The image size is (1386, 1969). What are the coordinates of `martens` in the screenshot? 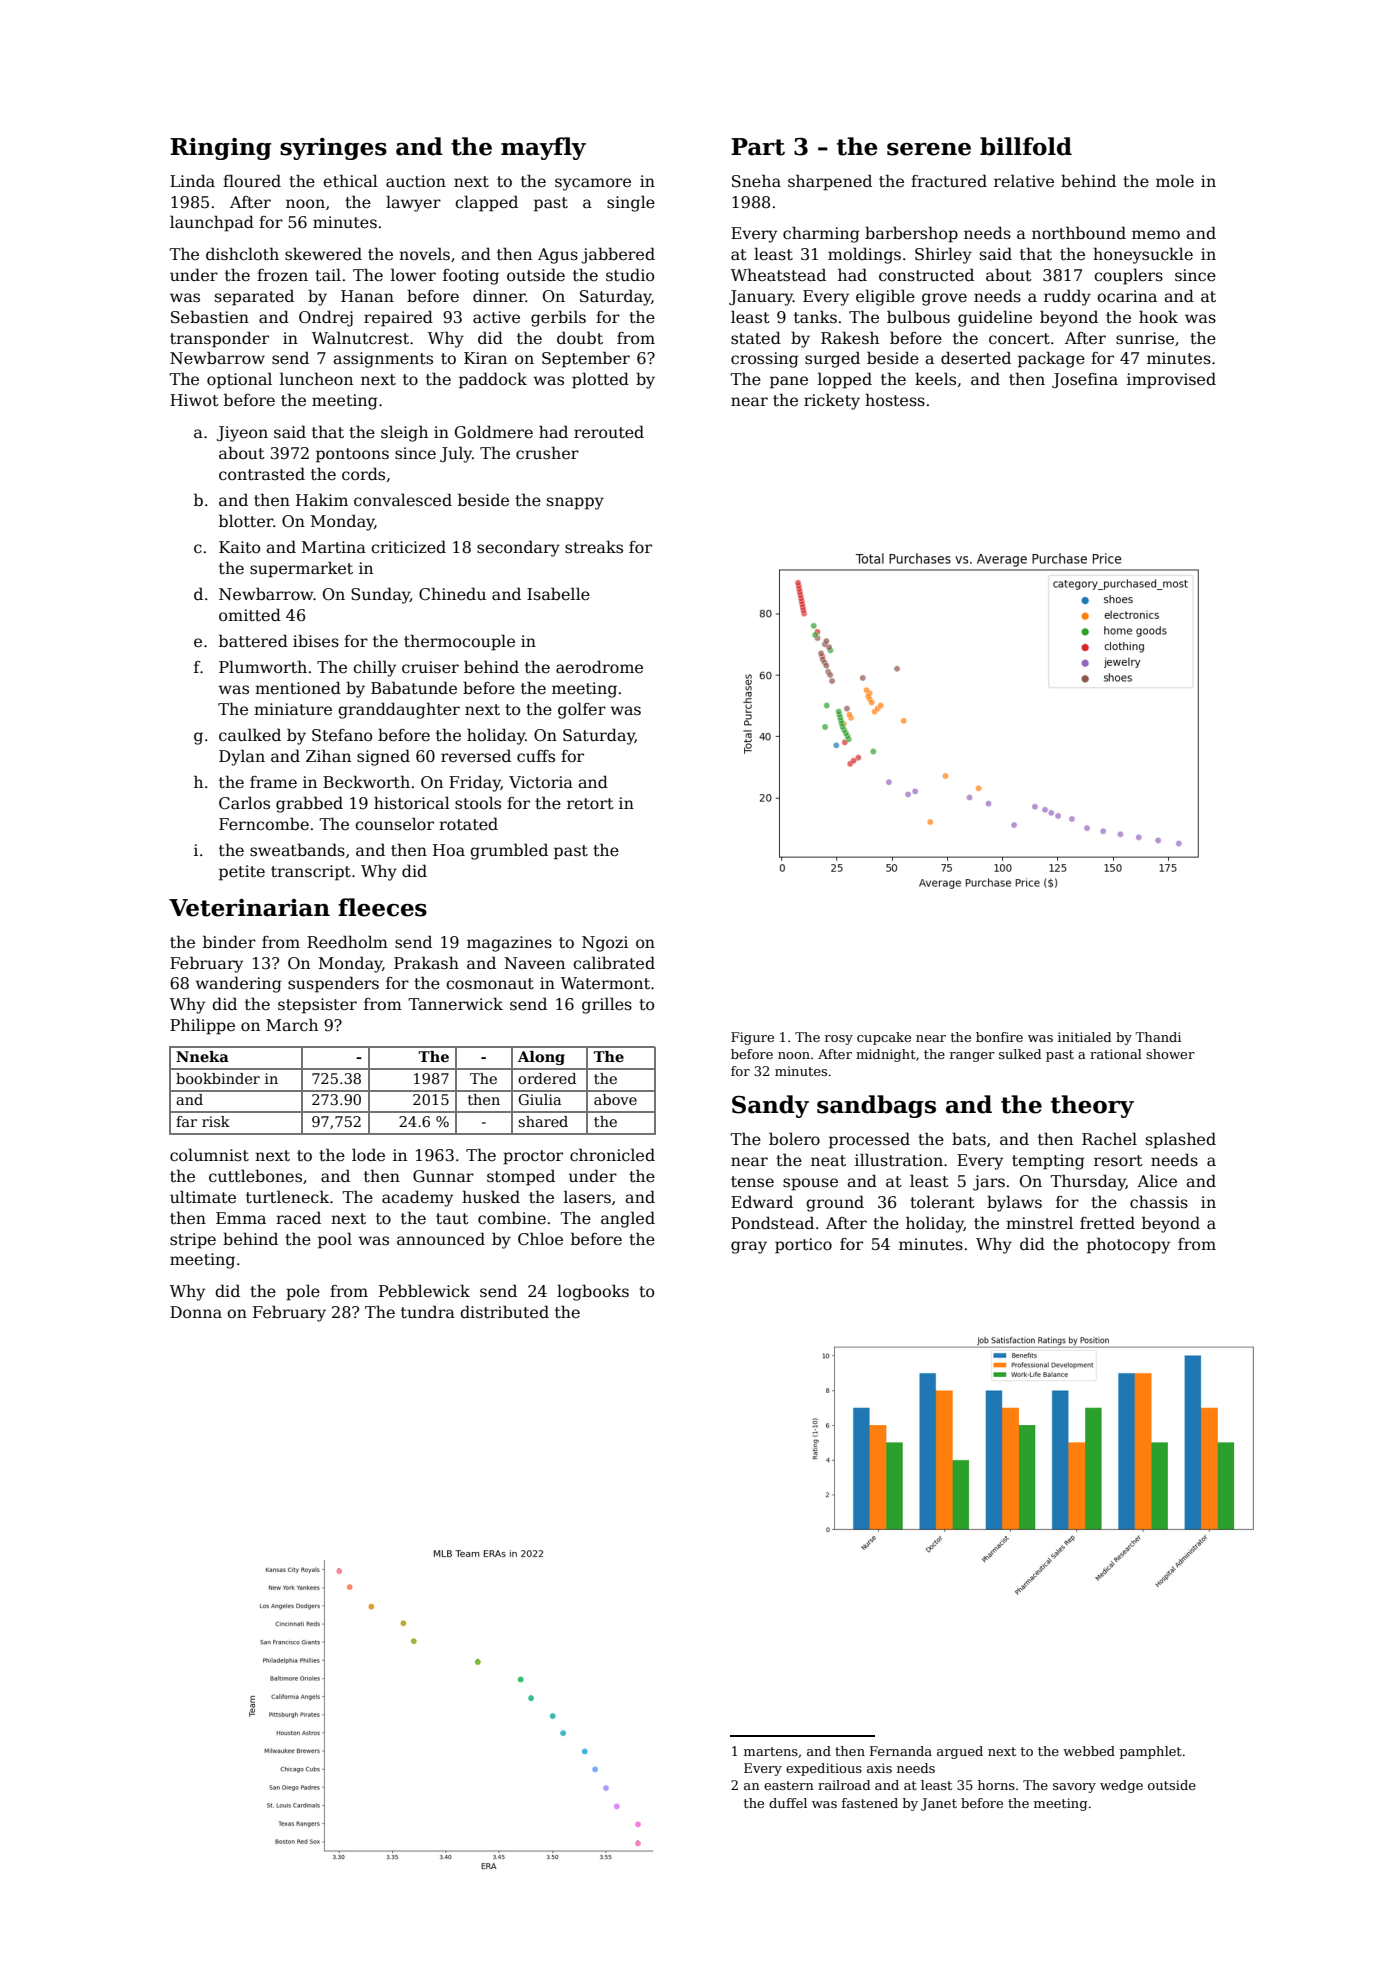 It's located at (771, 1751).
